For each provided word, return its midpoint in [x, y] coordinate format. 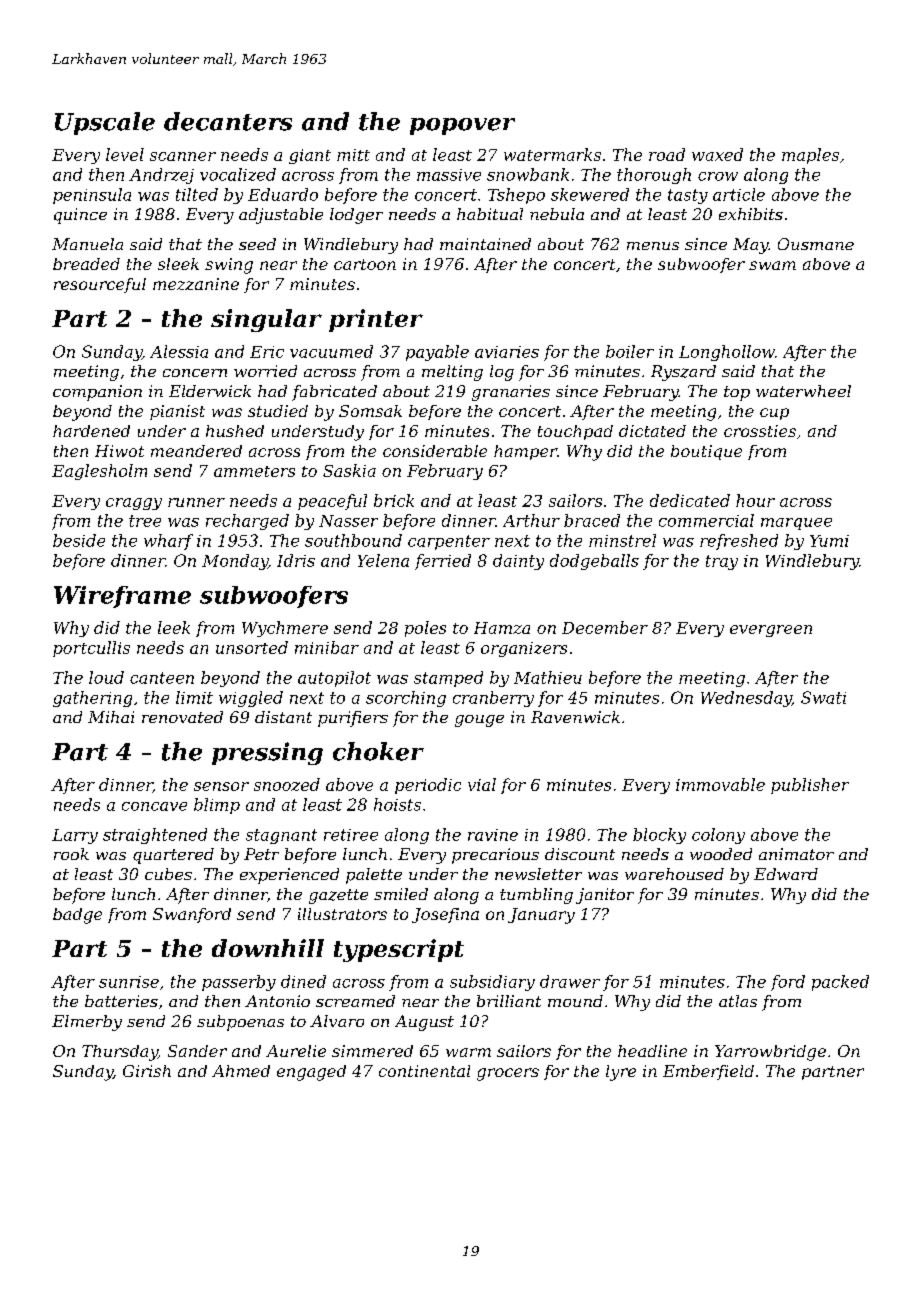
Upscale [105, 123]
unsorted [252, 647]
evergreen [771, 631]
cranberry [493, 699]
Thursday [120, 1053]
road [667, 154]
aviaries [507, 352]
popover [462, 126]
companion [97, 393]
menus [653, 246]
